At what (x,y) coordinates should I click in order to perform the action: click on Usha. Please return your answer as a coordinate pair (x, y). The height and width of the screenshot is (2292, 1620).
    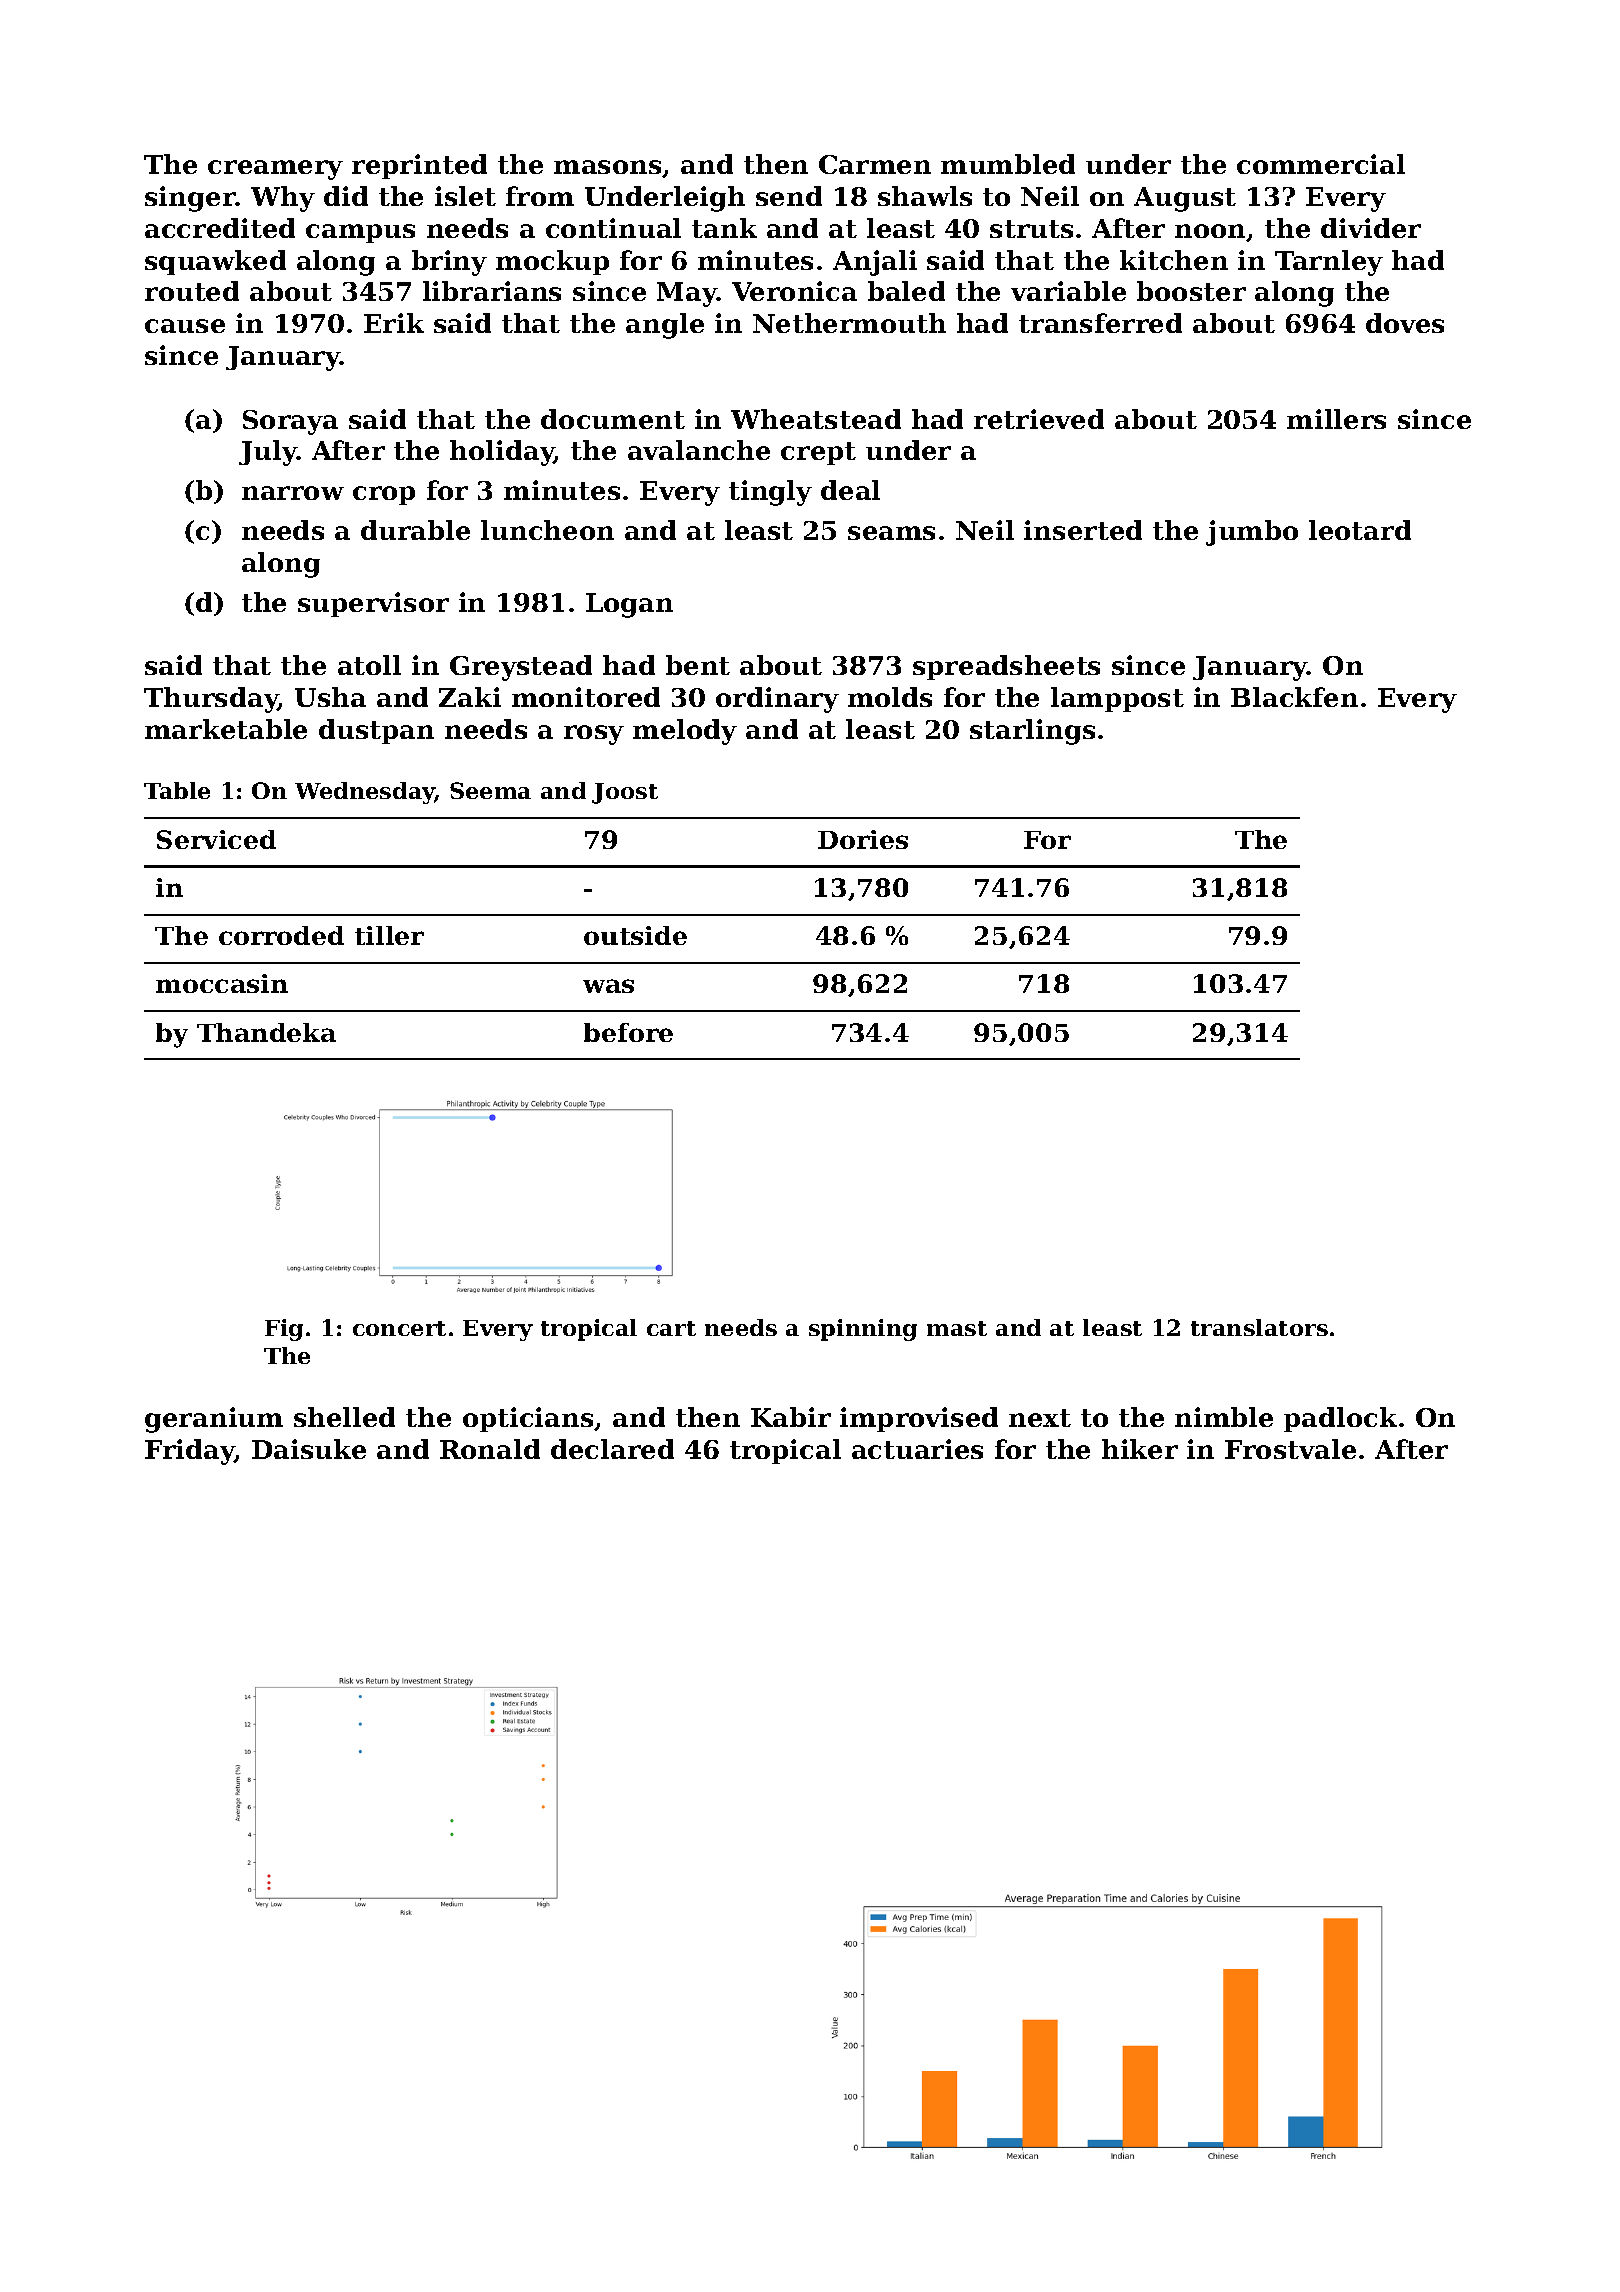
    Looking at the image, I should click on (330, 697).
